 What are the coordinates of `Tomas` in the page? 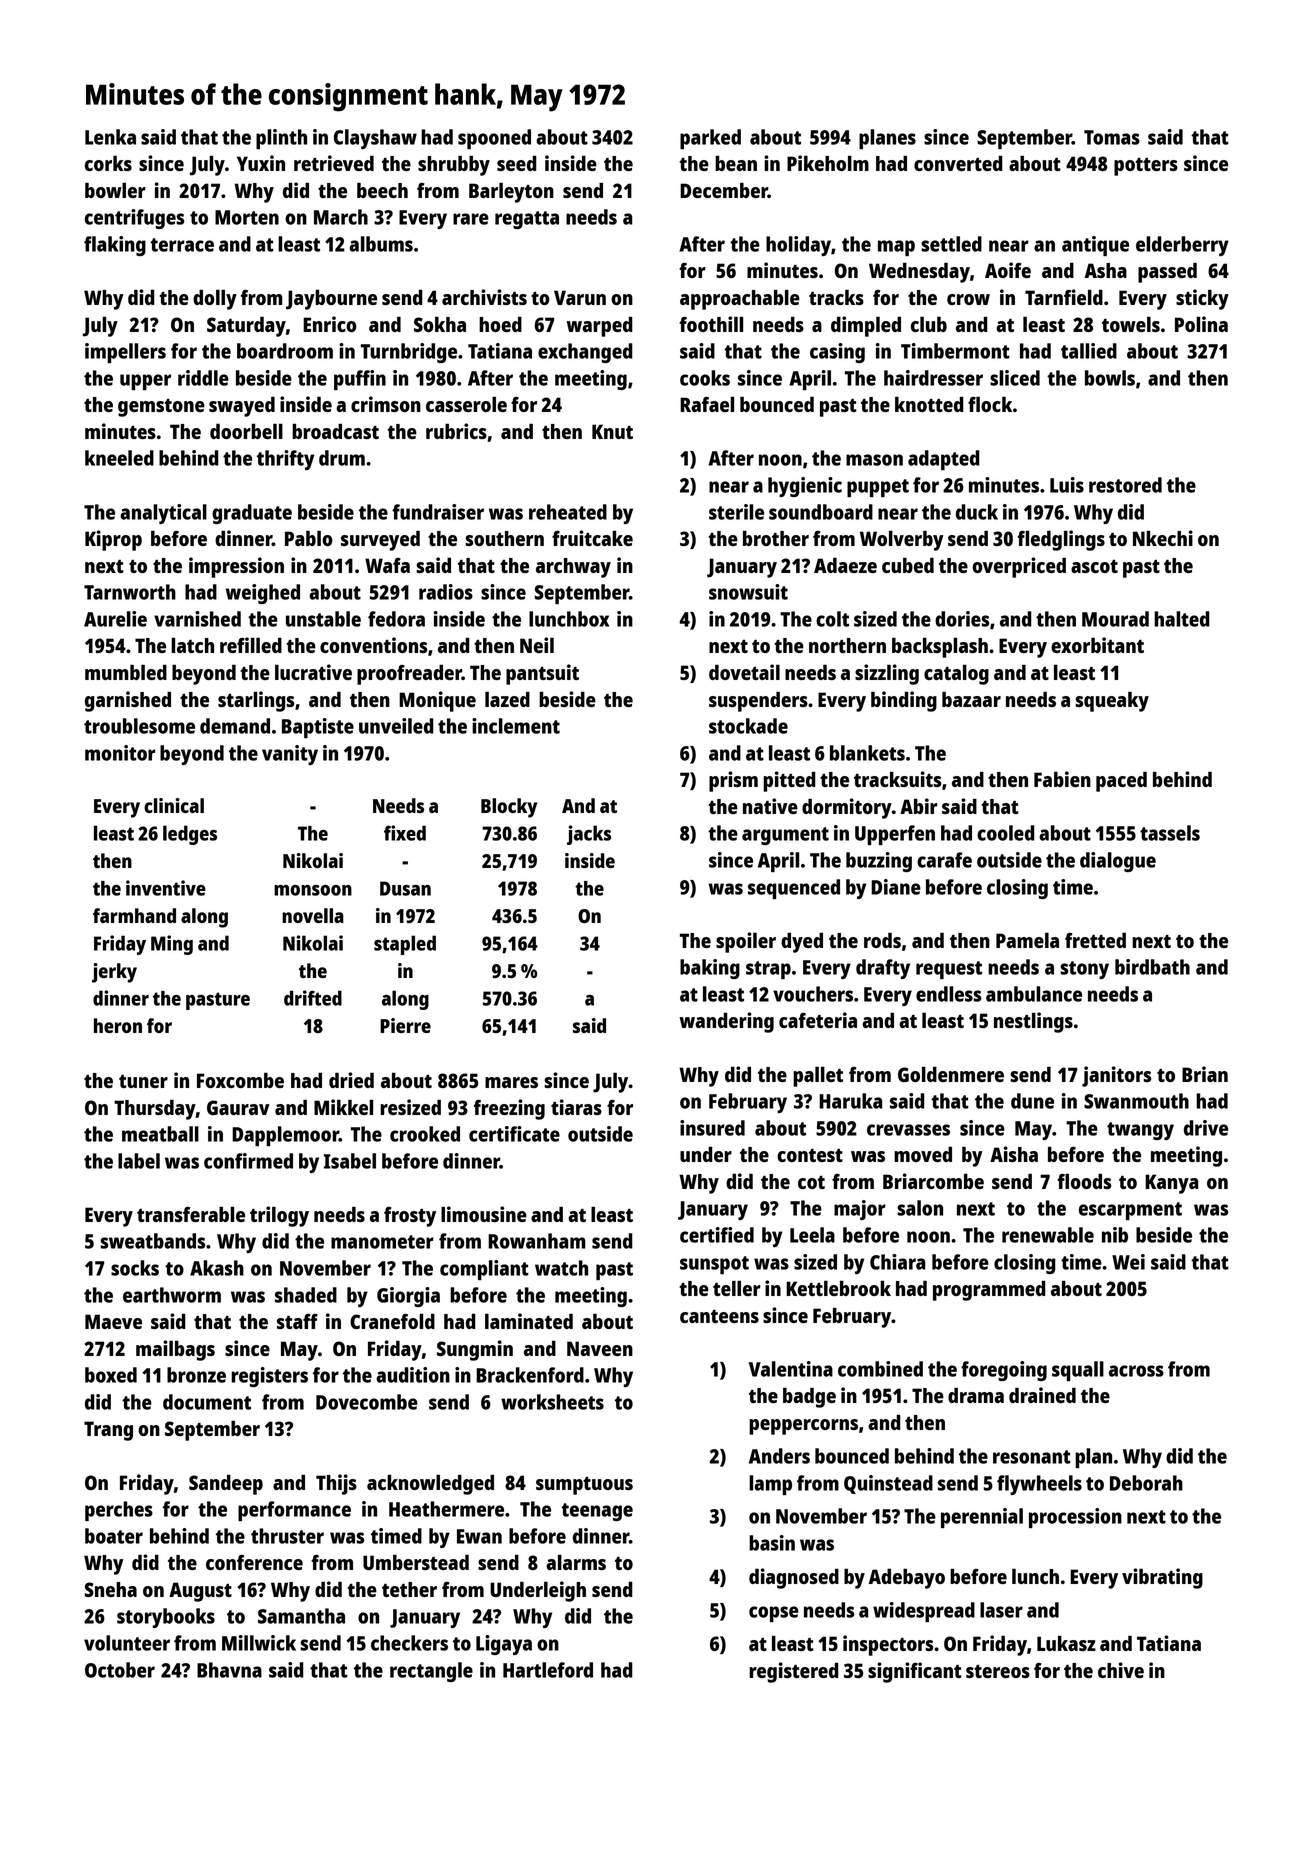 It's located at (1112, 137).
